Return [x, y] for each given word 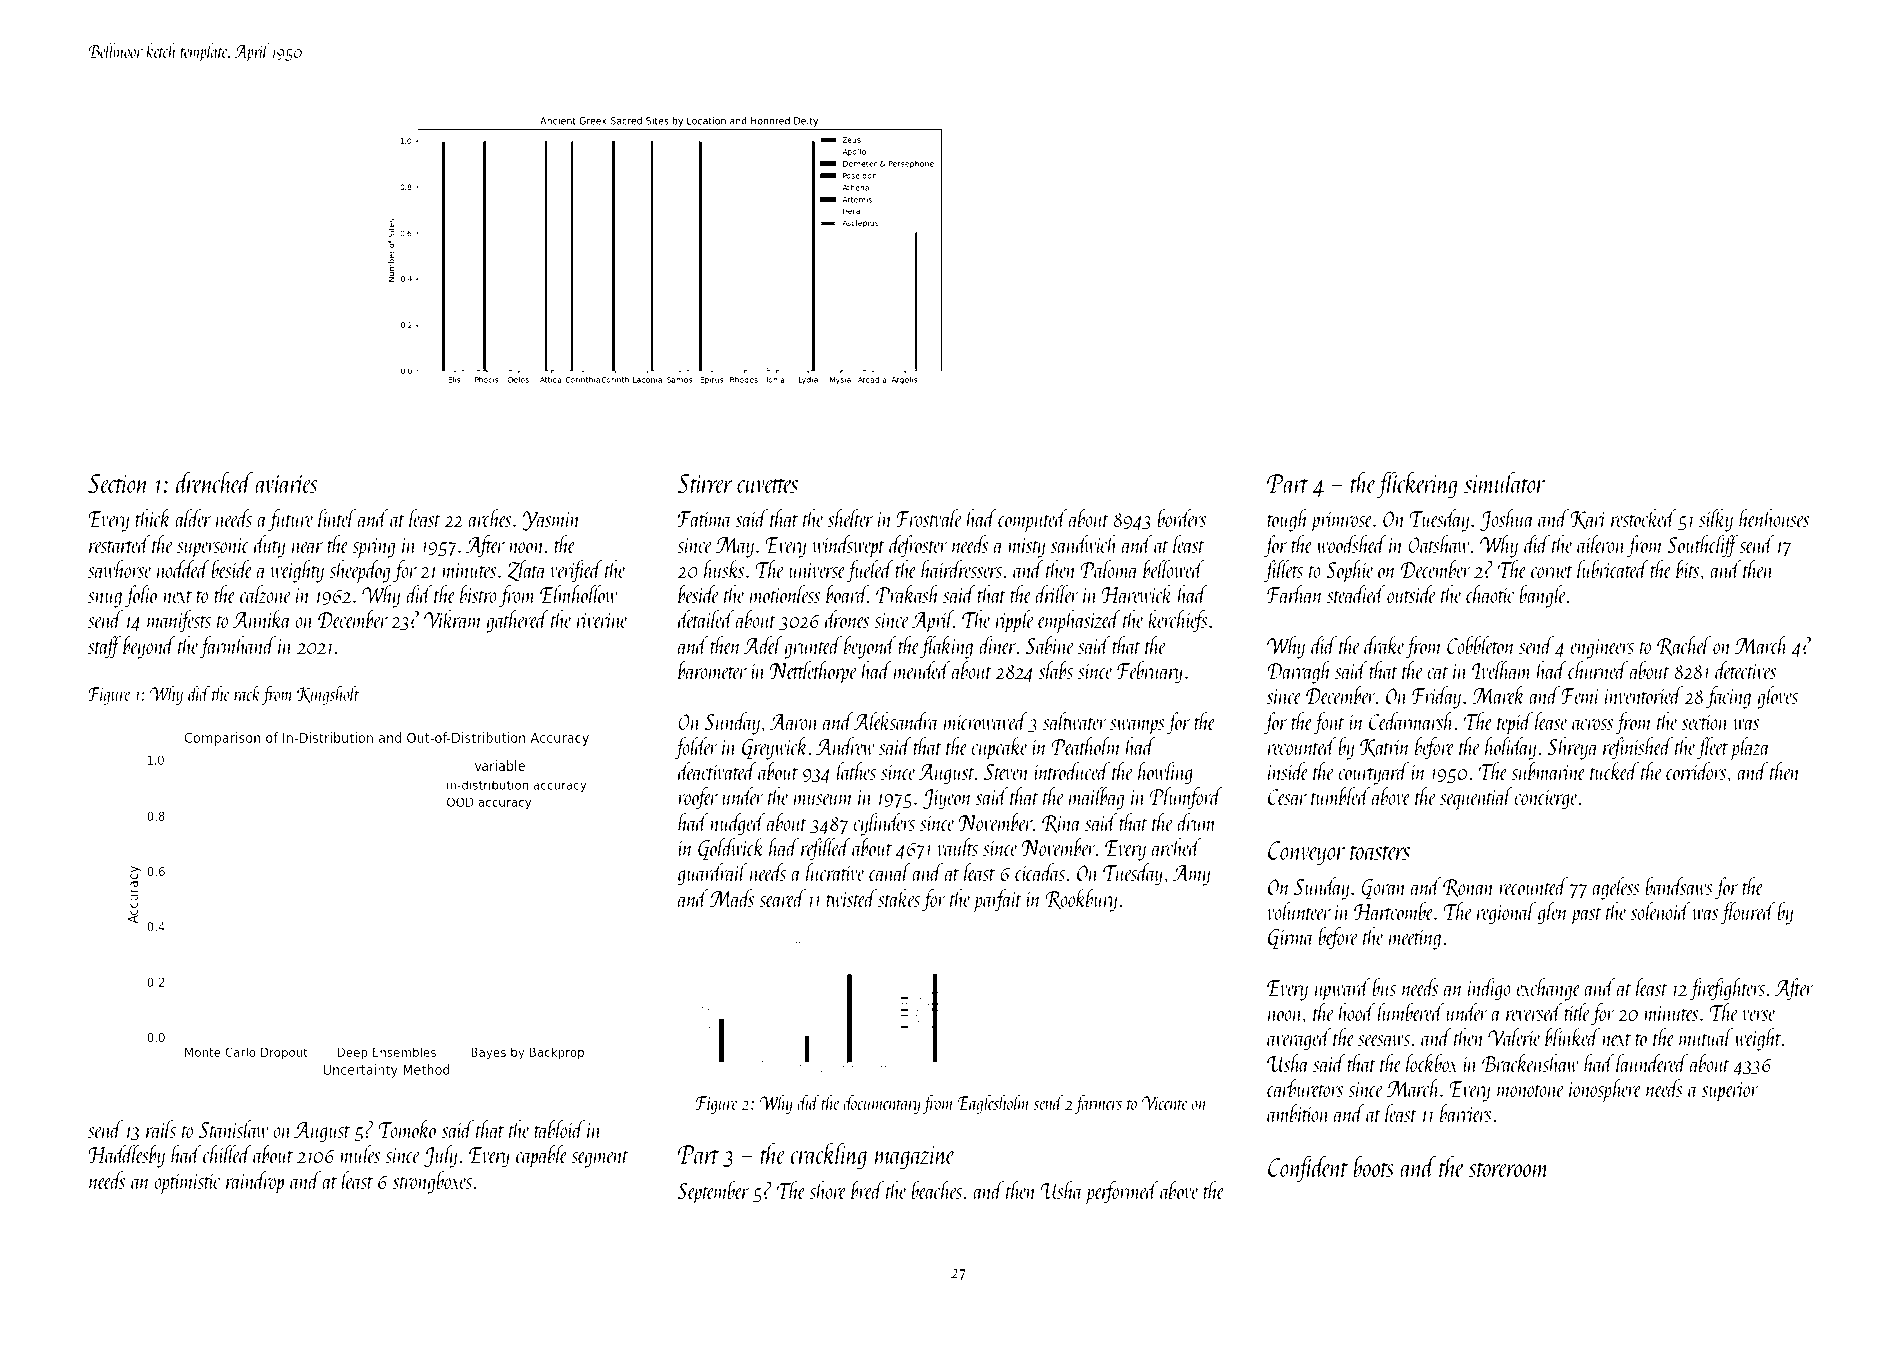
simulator [1504, 482]
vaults [957, 847]
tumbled [1340, 796]
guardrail [712, 874]
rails [161, 1129]
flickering [1417, 485]
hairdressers [961, 569]
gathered [517, 621]
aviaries [286, 484]
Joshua [1507, 520]
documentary [882, 1104]
